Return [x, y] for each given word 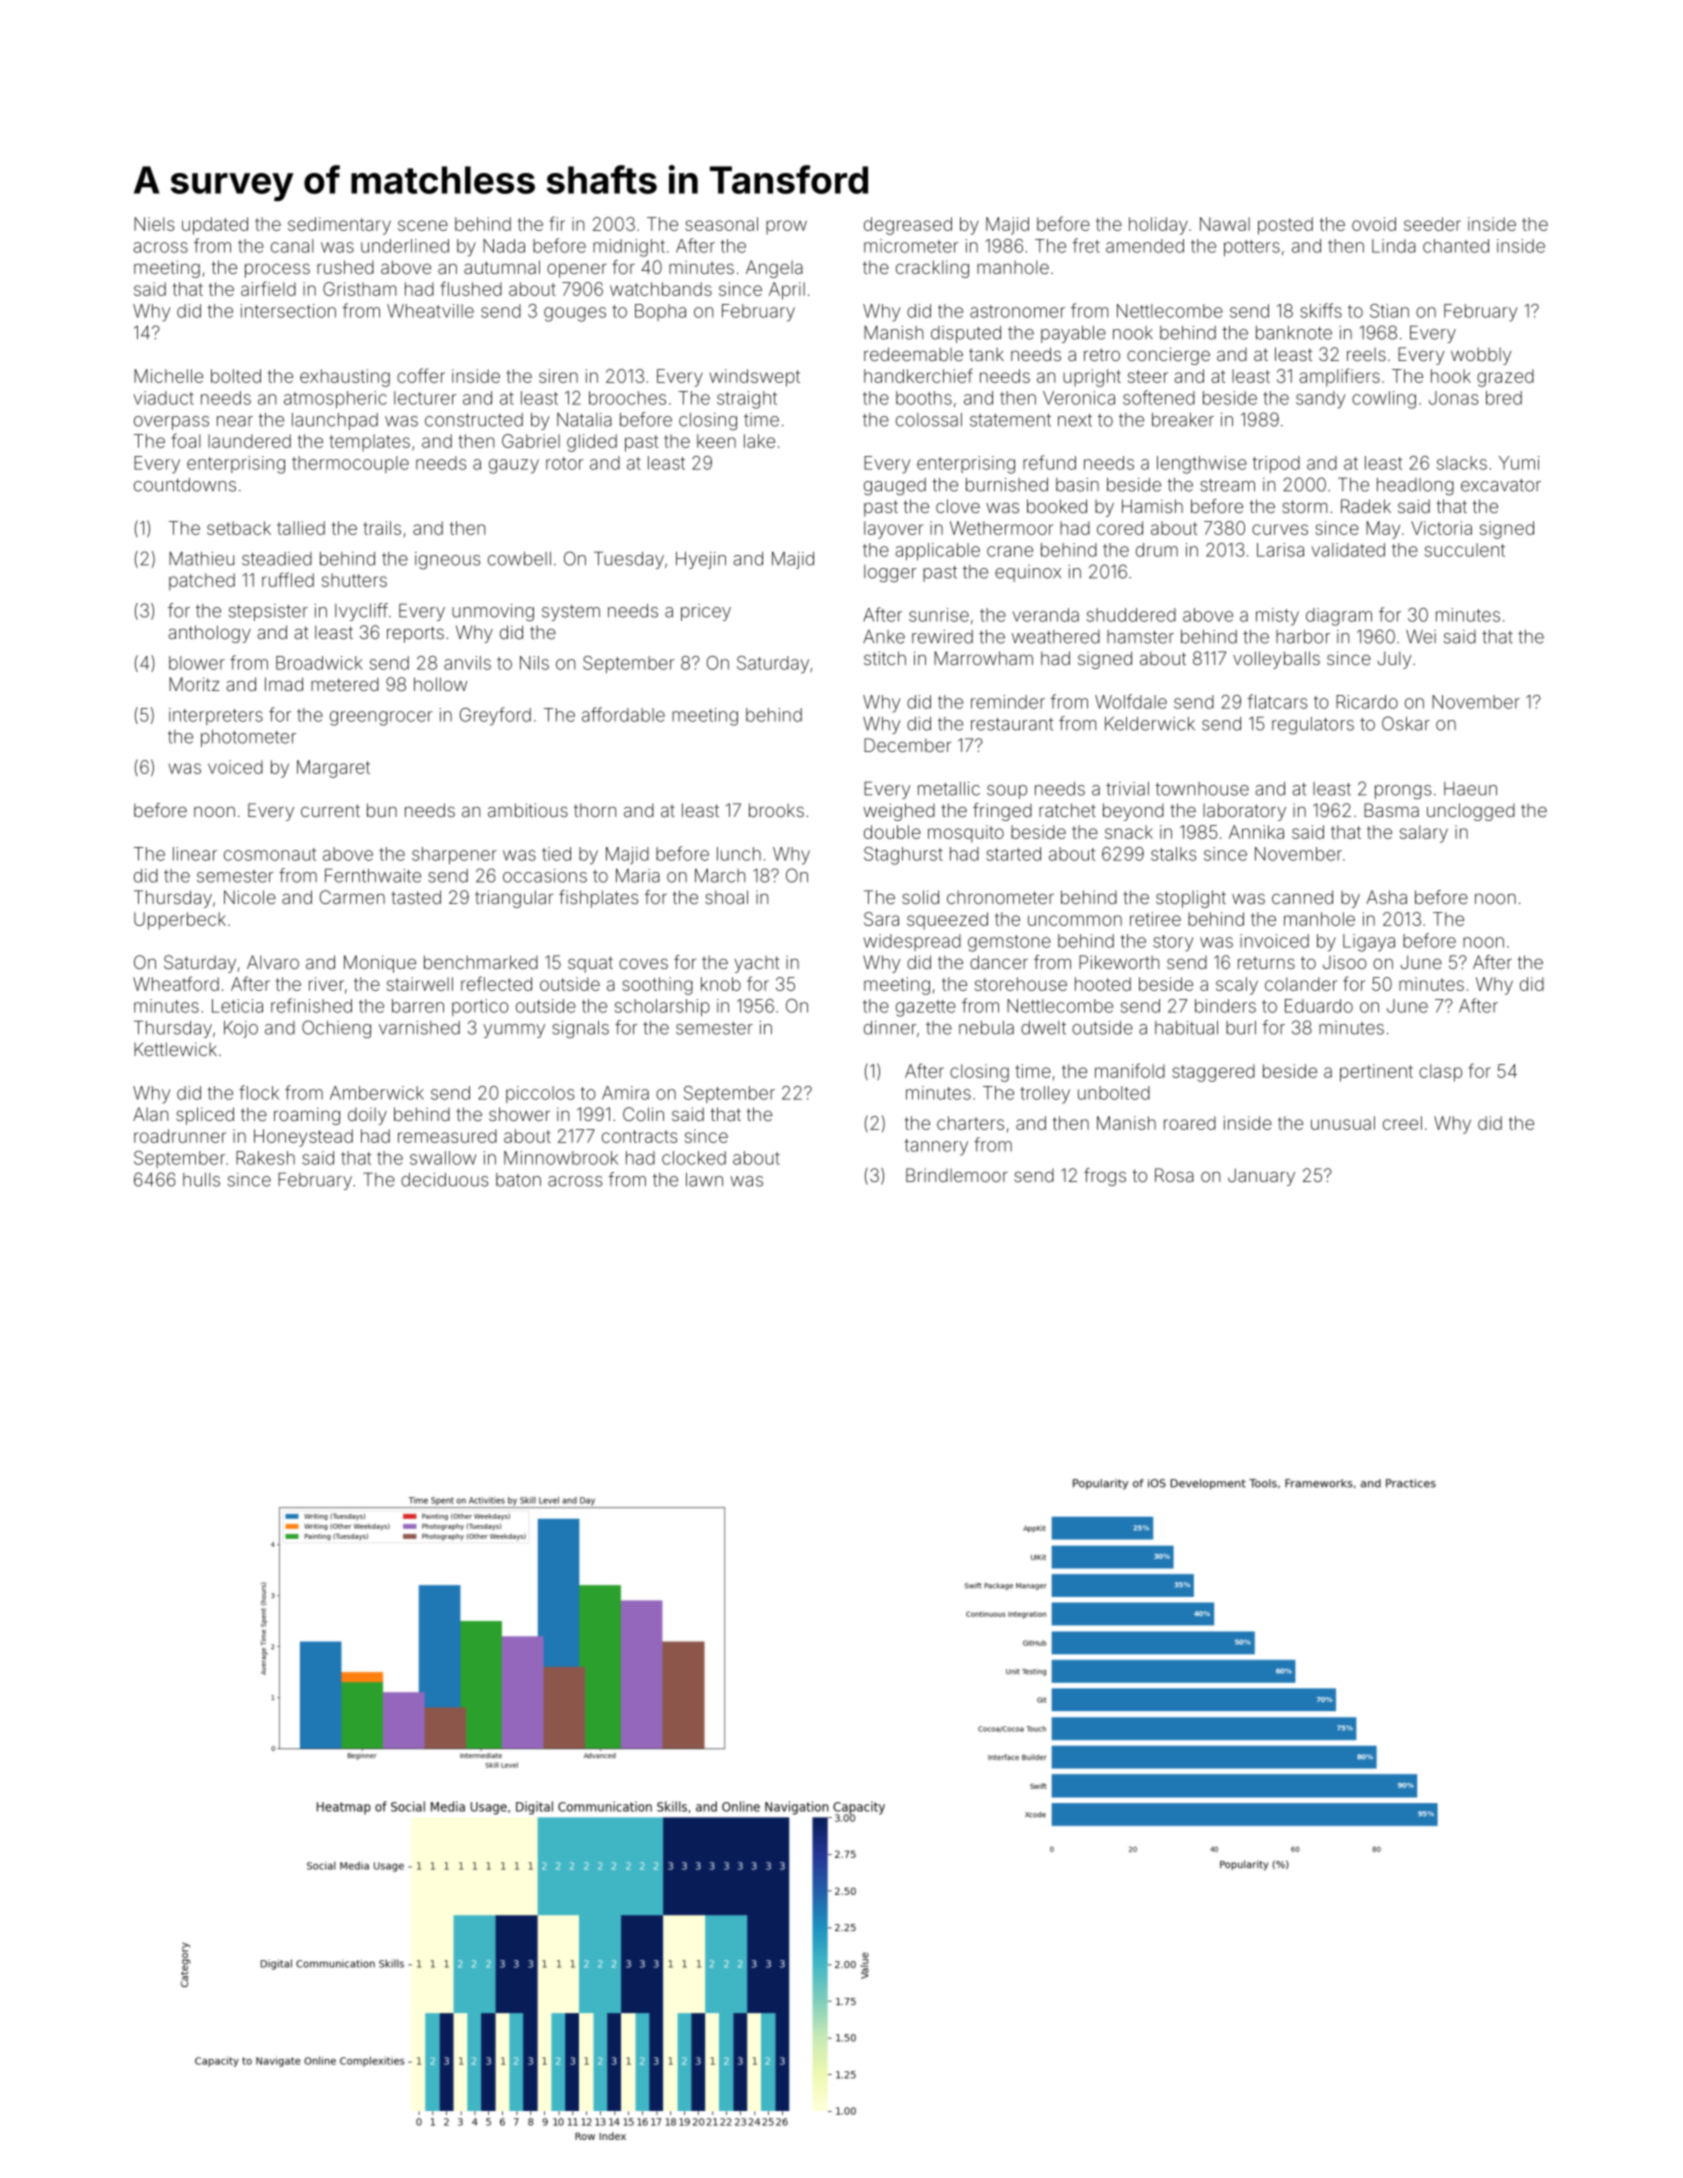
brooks [776, 810]
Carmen [352, 897]
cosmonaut [270, 854]
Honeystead [303, 1138]
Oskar [1406, 723]
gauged [895, 486]
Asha [1386, 897]
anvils [467, 663]
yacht [757, 964]
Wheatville [430, 311]
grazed [1505, 378]
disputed [966, 334]
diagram [1339, 617]
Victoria [1441, 528]
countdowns [185, 485]
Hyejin [701, 560]
